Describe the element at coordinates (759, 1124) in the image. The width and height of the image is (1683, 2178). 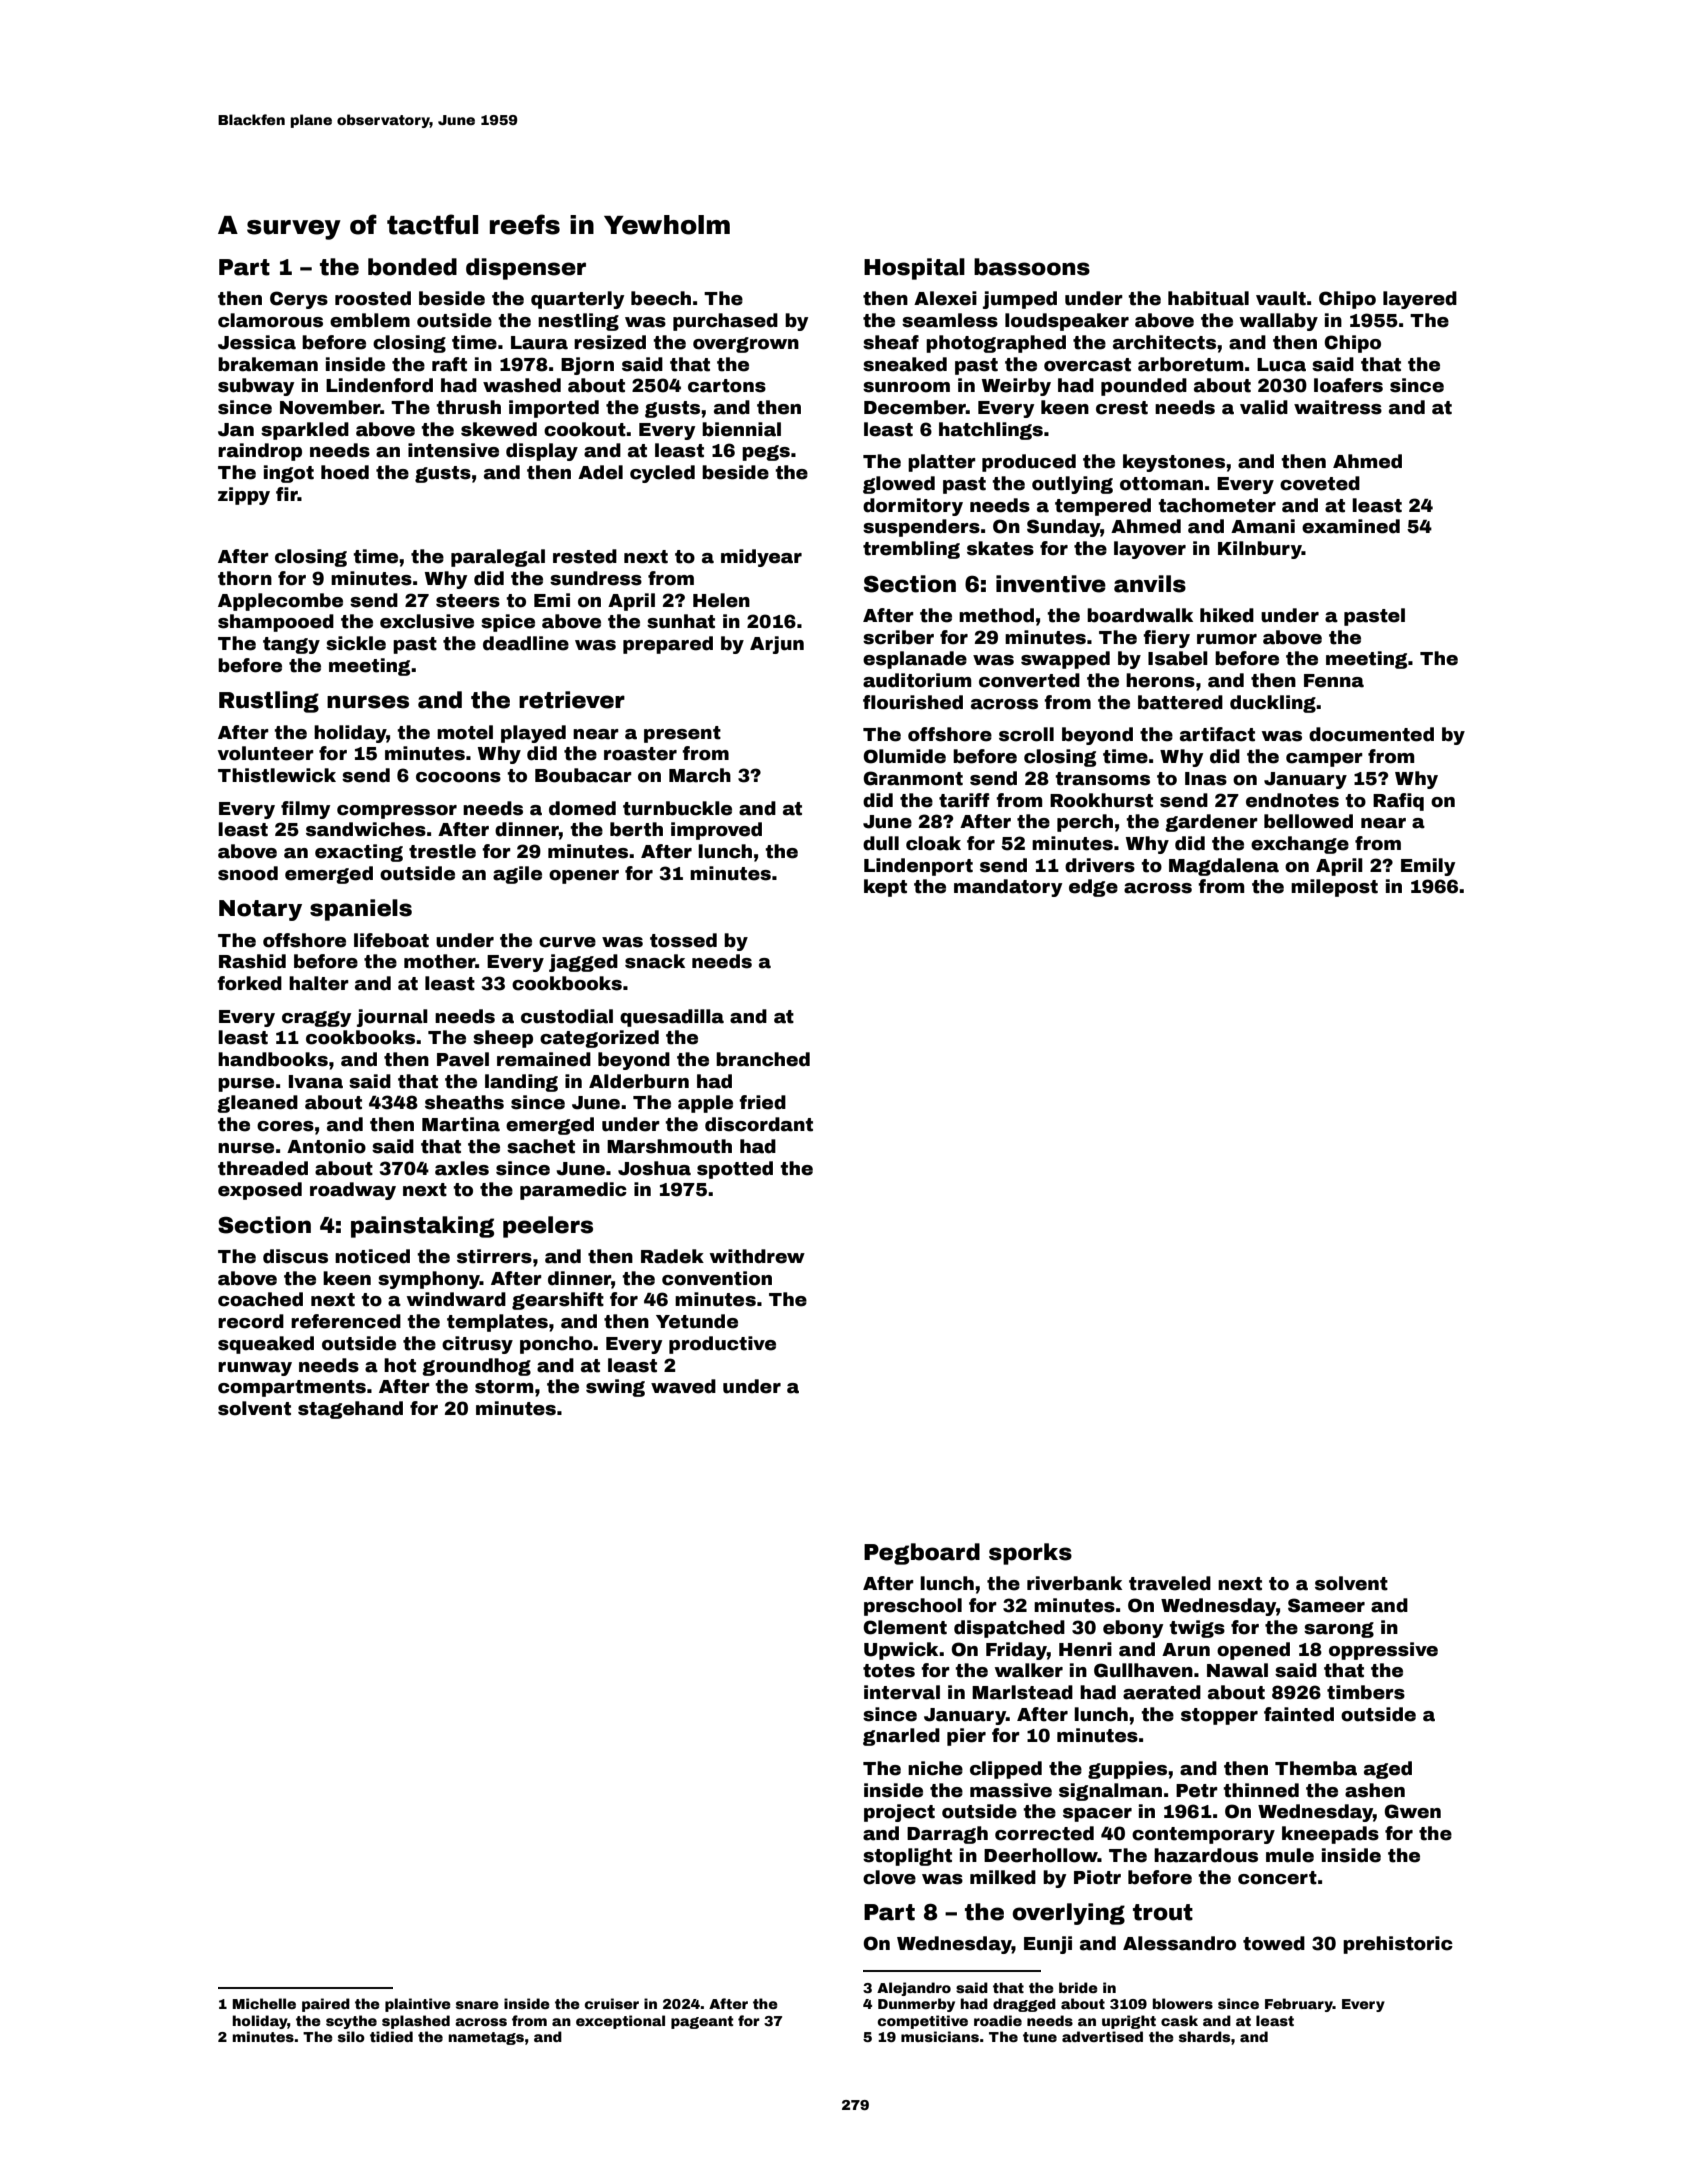
I see `discordant` at that location.
